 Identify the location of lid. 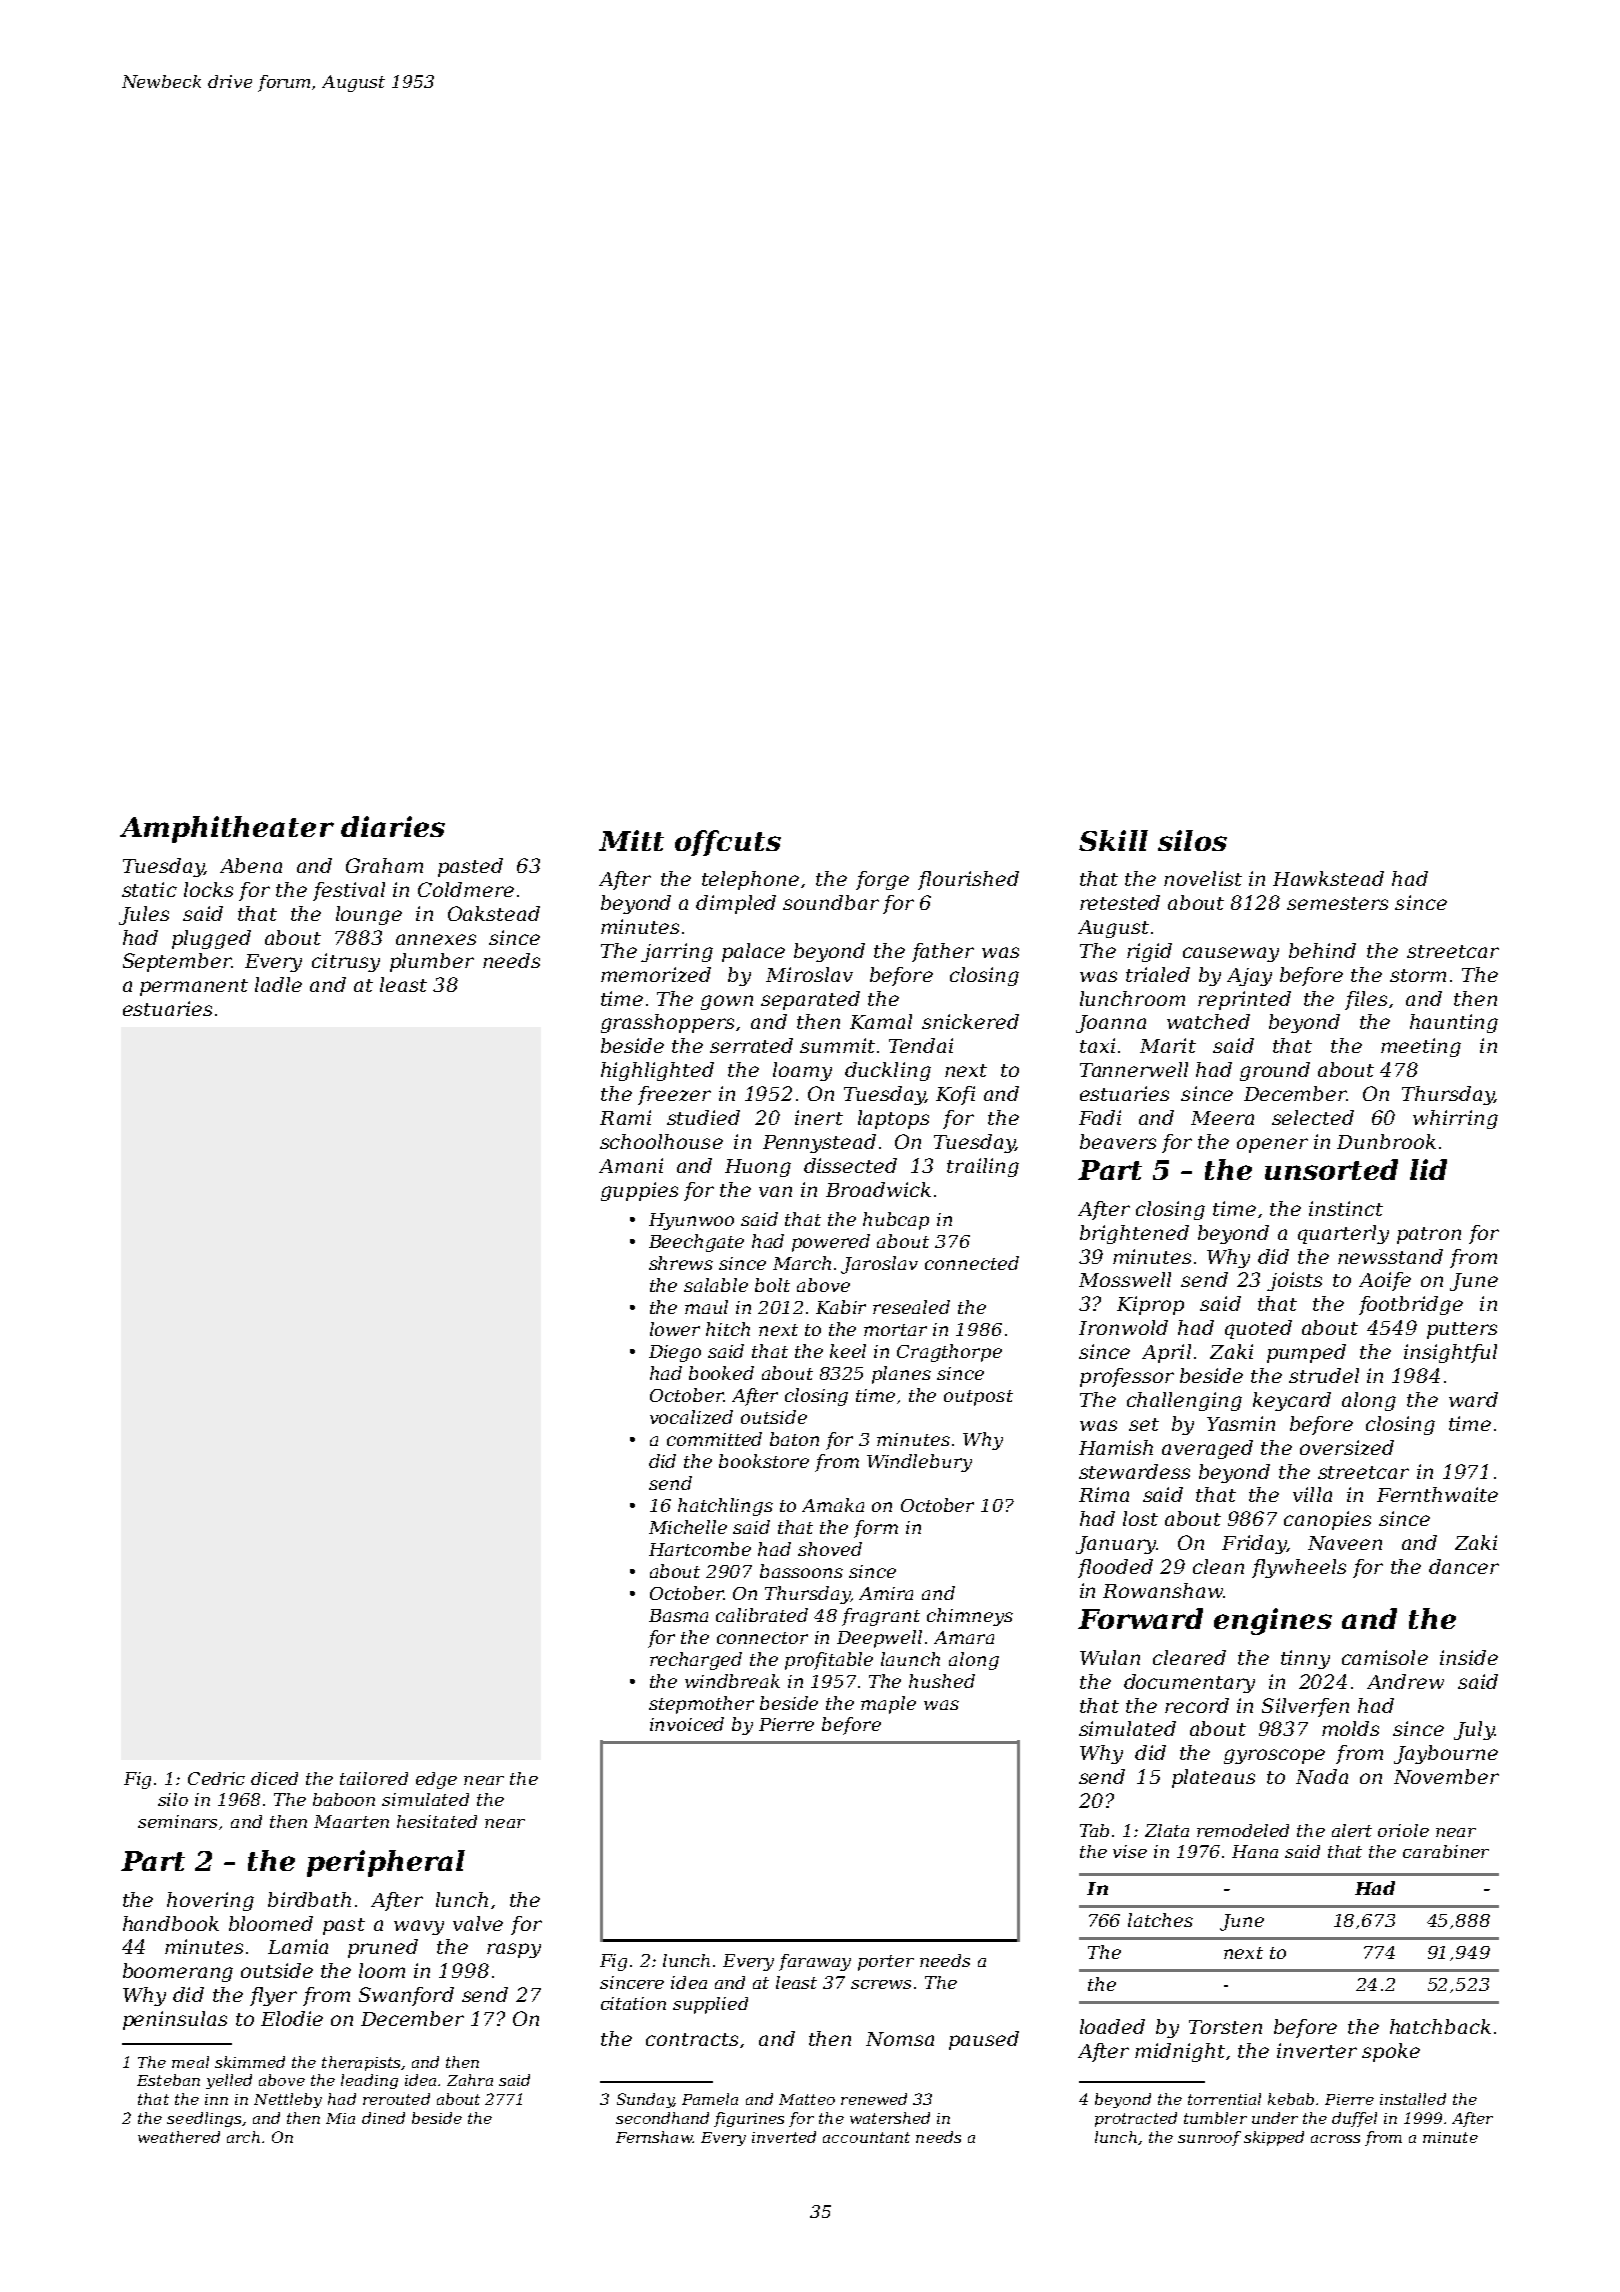
(1428, 1169).
